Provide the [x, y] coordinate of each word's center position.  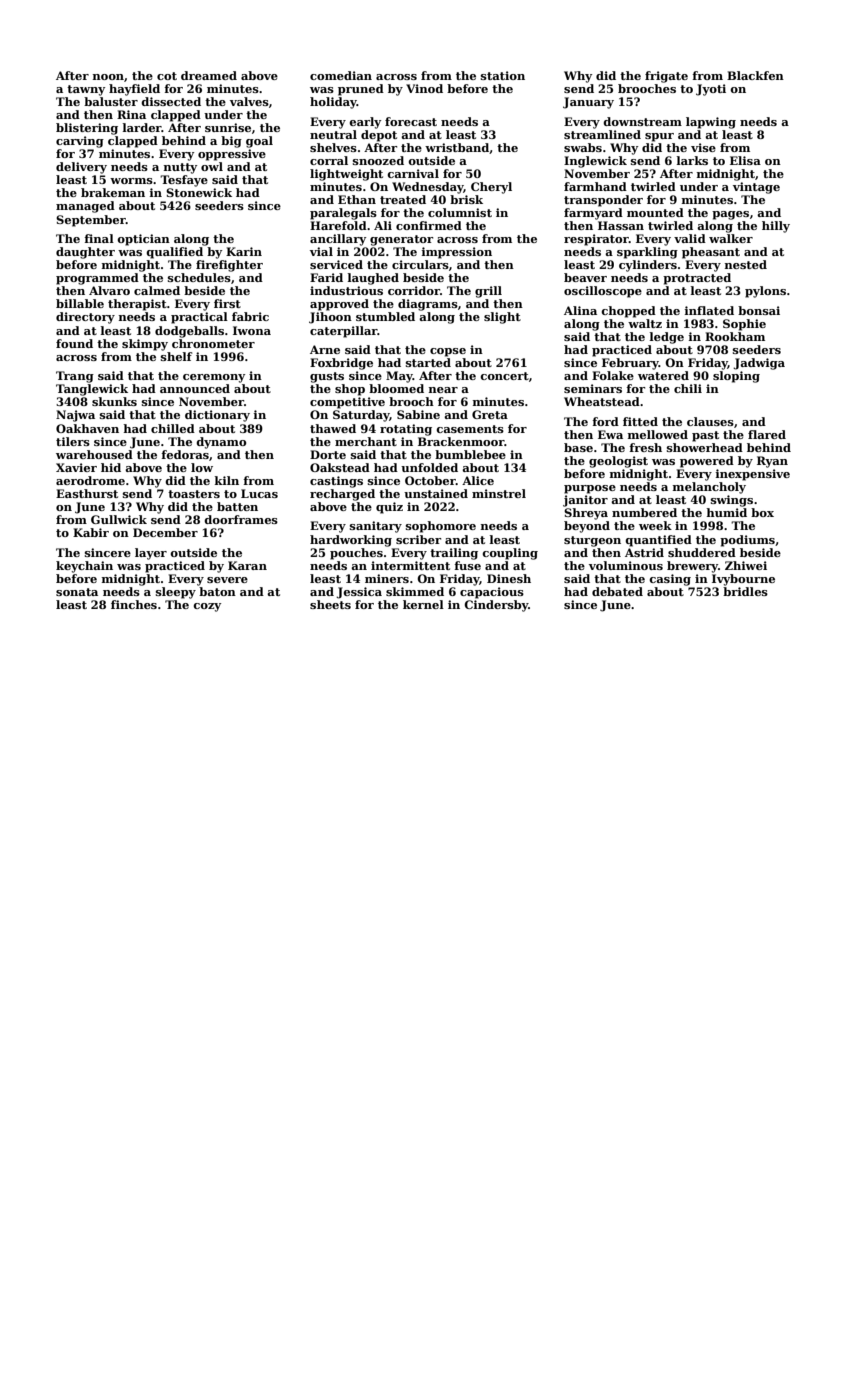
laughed [373, 279]
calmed [157, 290]
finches [134, 604]
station [503, 75]
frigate [666, 77]
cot [167, 76]
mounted [655, 212]
